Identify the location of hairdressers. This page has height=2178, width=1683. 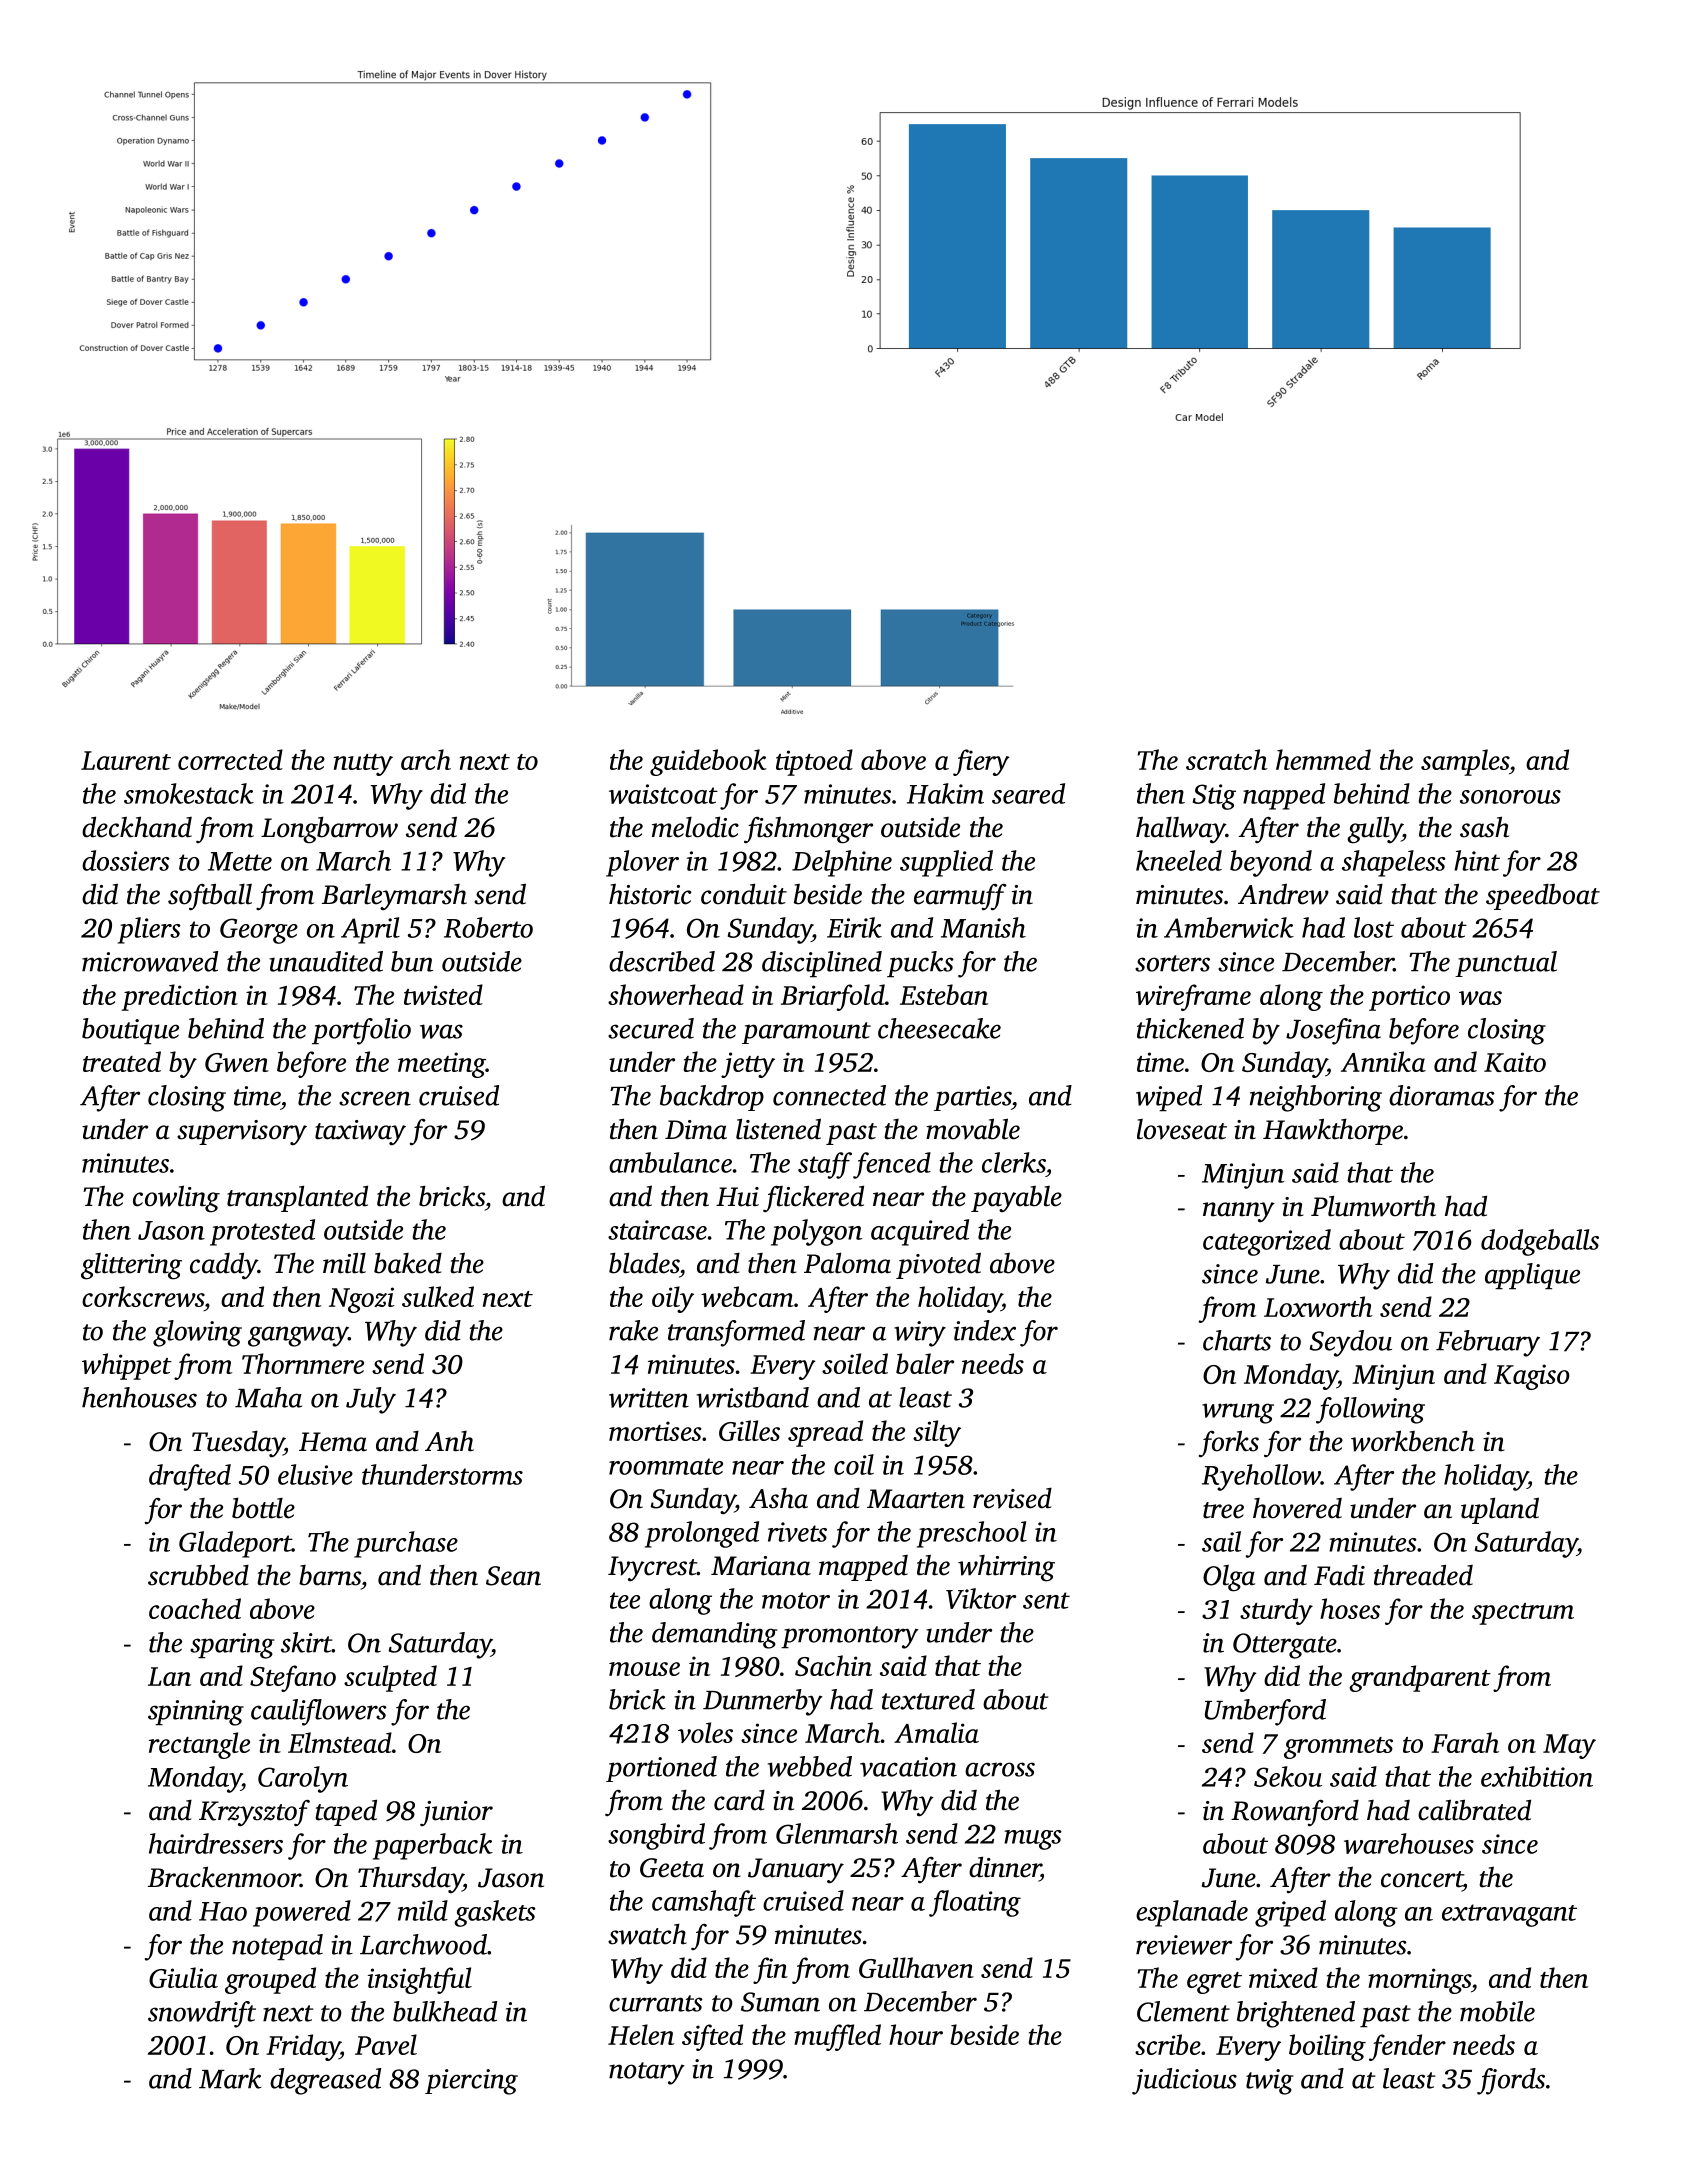
(216, 1843).
